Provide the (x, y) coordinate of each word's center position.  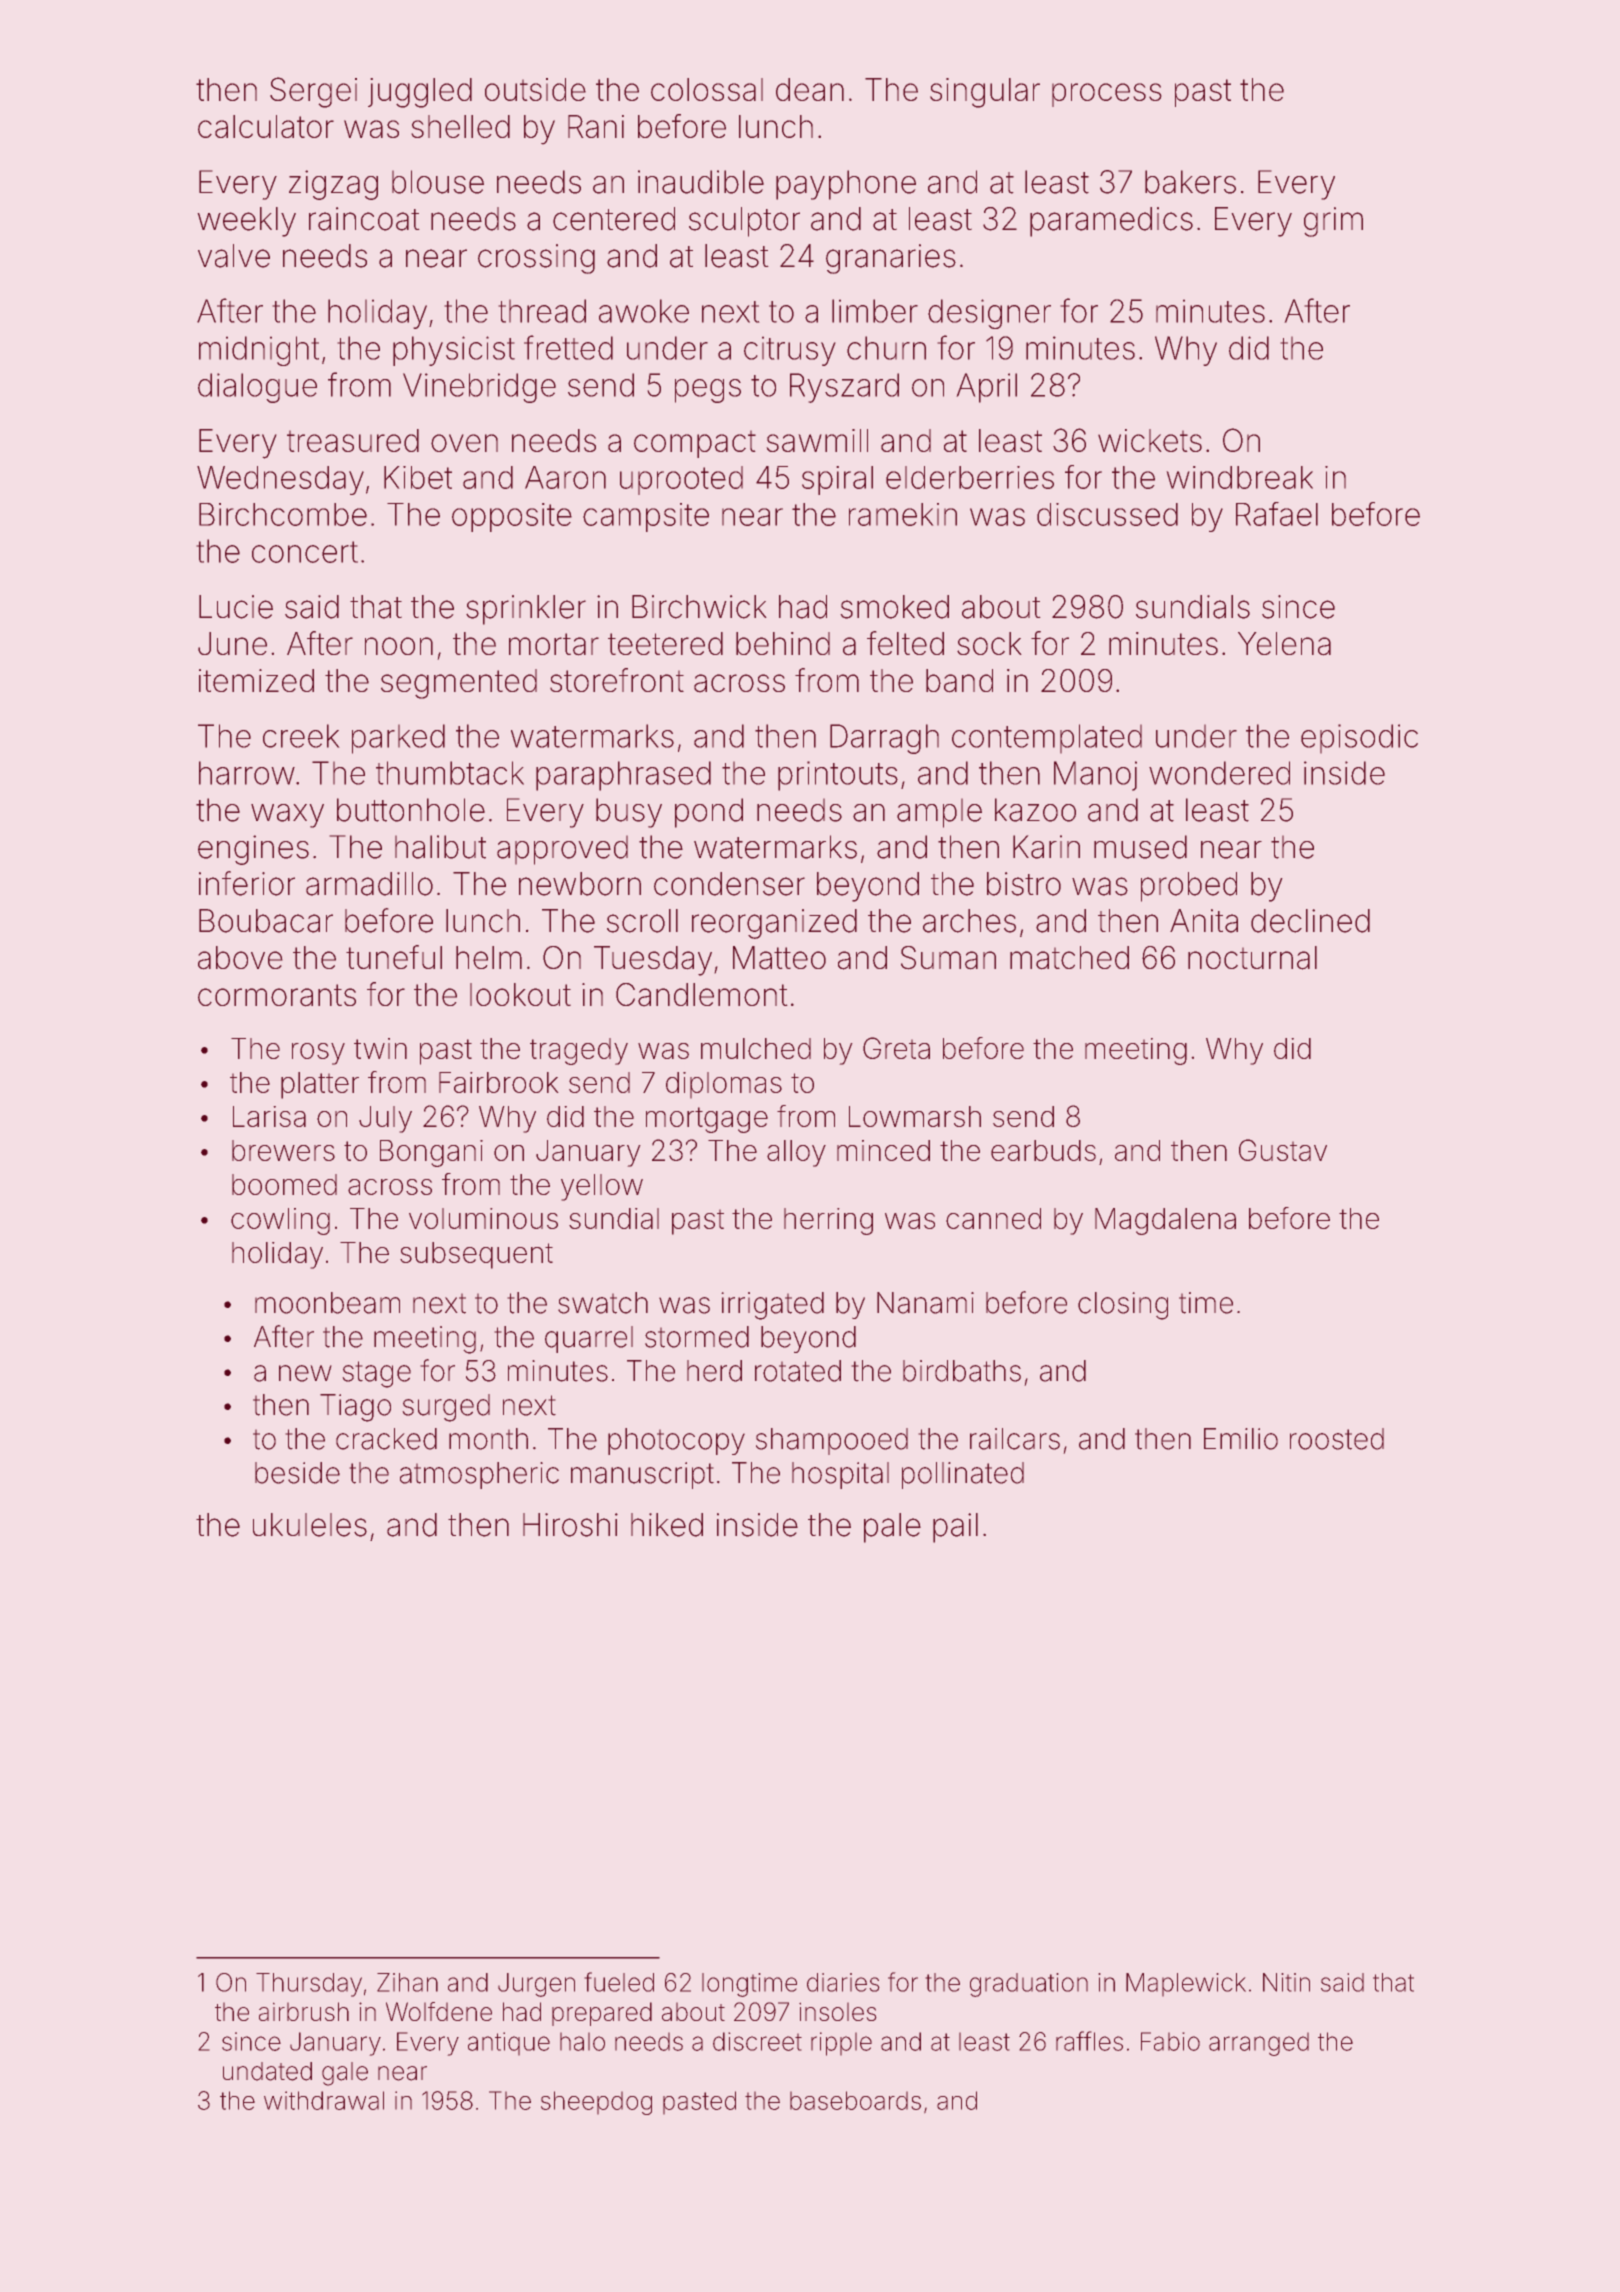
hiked (667, 1525)
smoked (894, 607)
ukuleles (310, 1525)
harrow (247, 773)
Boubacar (266, 921)
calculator (266, 126)
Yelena (1284, 644)
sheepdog (596, 2103)
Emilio (1241, 1439)
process (1107, 95)
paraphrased (623, 776)
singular (985, 93)
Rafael (1277, 514)
